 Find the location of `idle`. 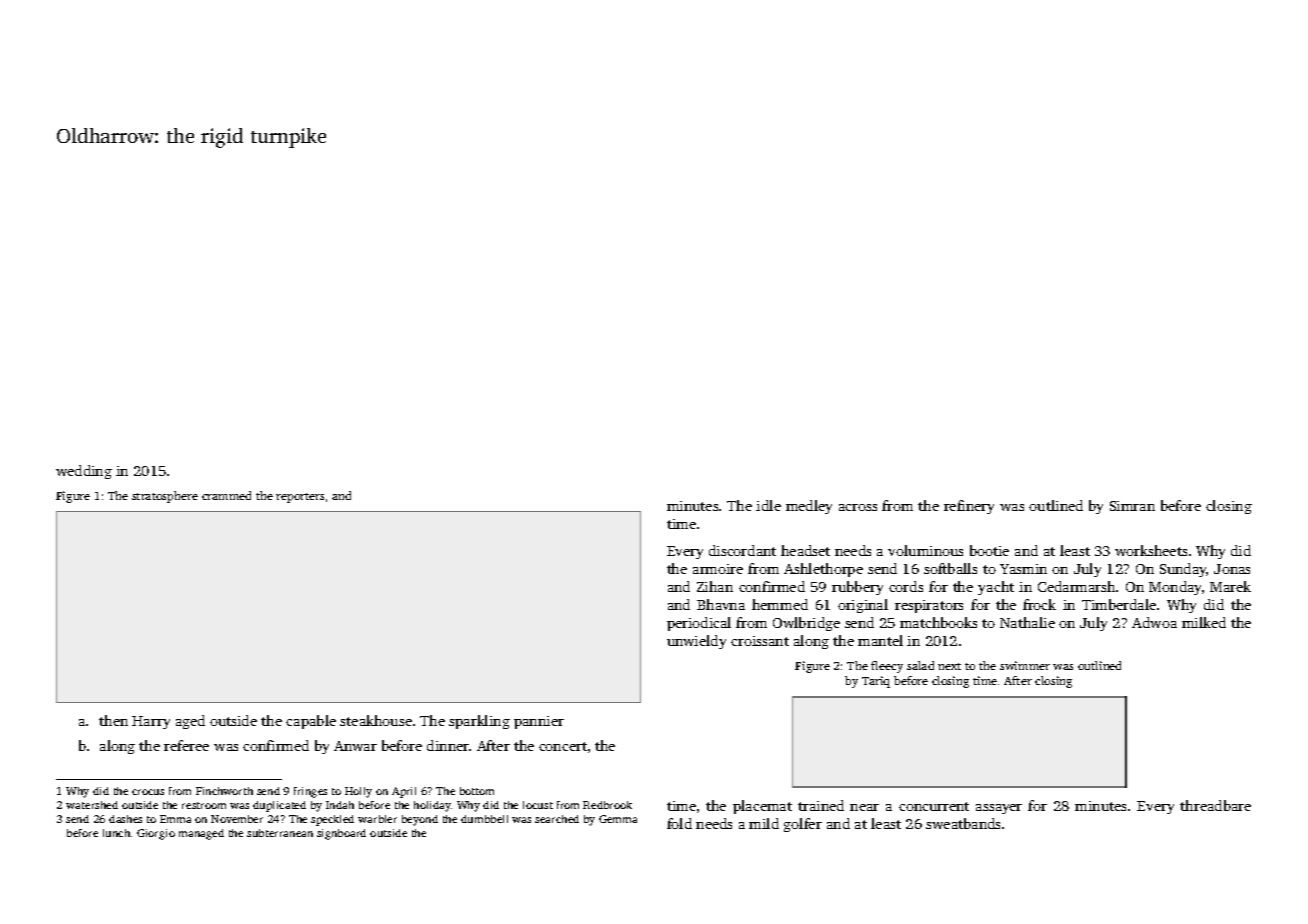

idle is located at coordinates (768, 505).
